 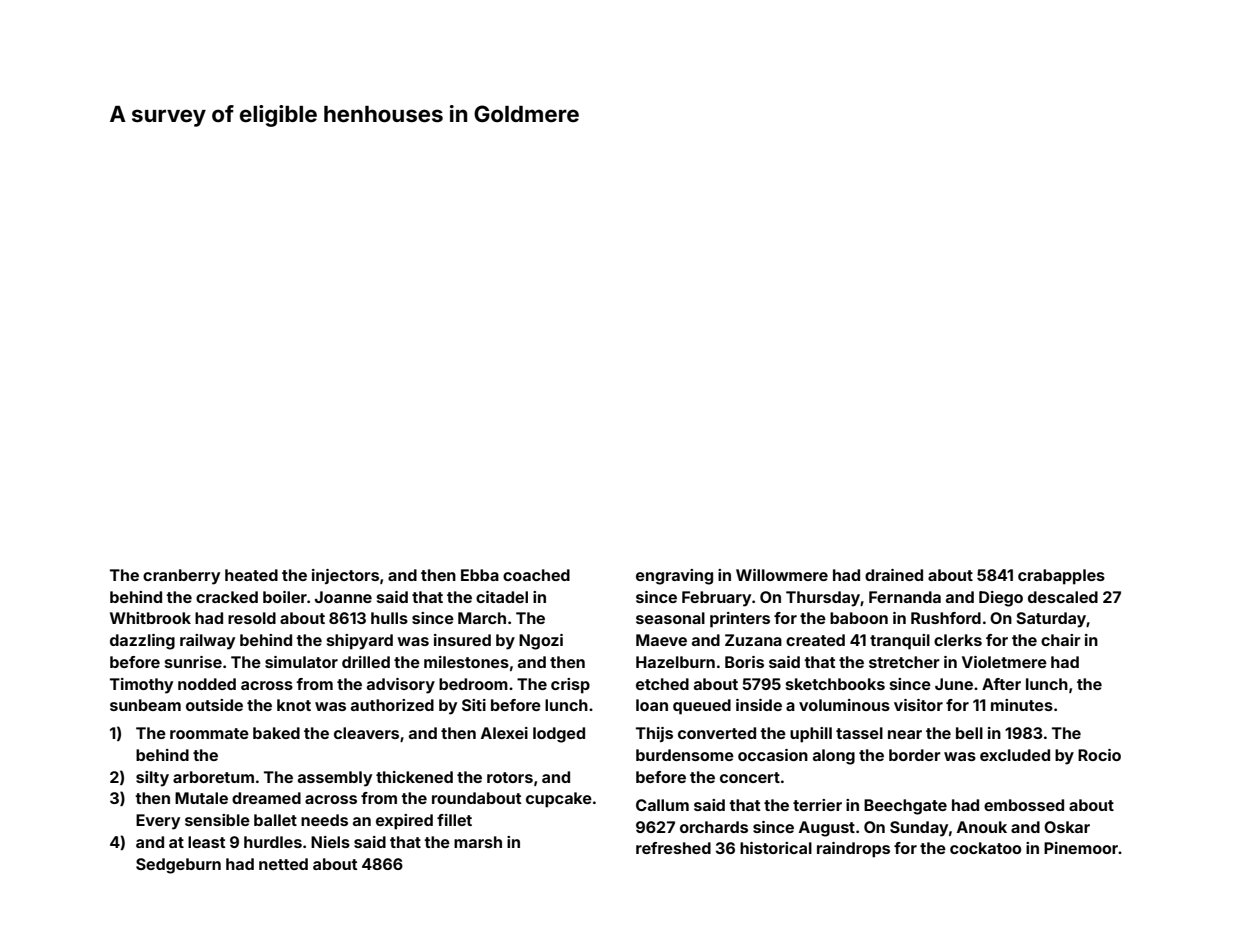 What do you see at coordinates (181, 577) in the page?
I see `cranberry` at bounding box center [181, 577].
